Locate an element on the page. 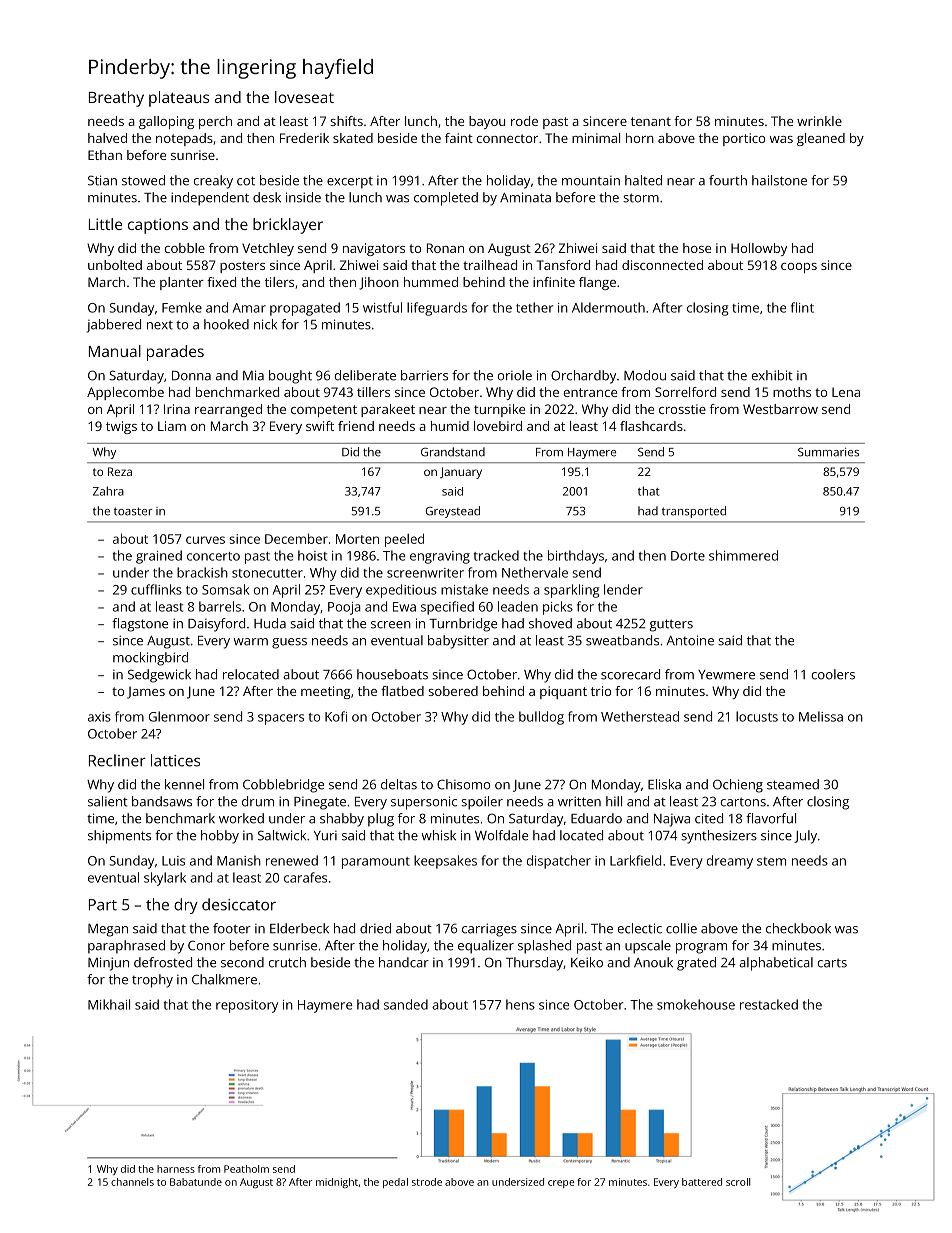 This image has width=952, height=1233. crepe is located at coordinates (561, 1184).
